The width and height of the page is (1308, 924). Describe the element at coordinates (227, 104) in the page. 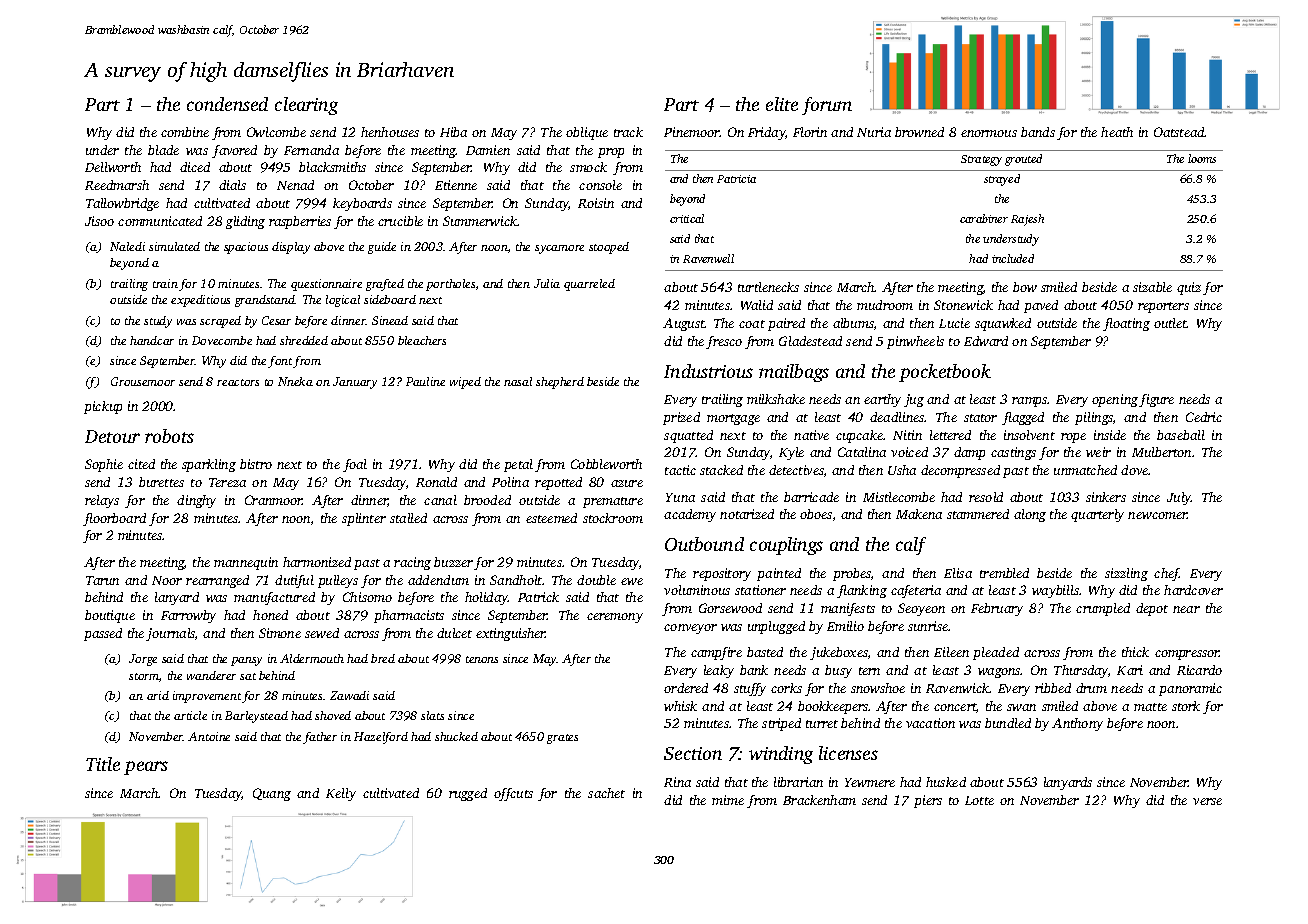

I see `condensed` at that location.
